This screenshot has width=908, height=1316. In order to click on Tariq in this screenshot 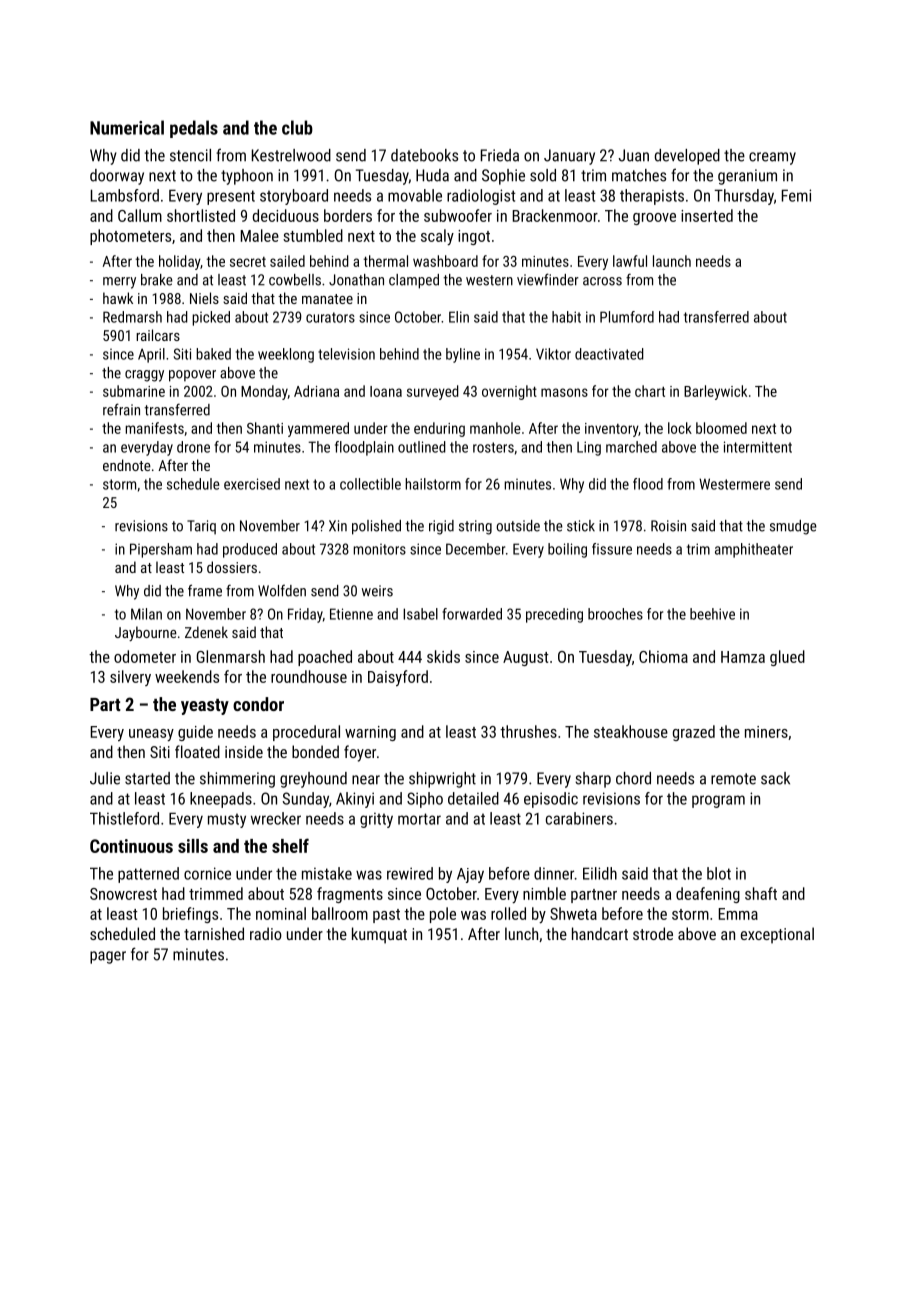, I will do `click(201, 527)`.
